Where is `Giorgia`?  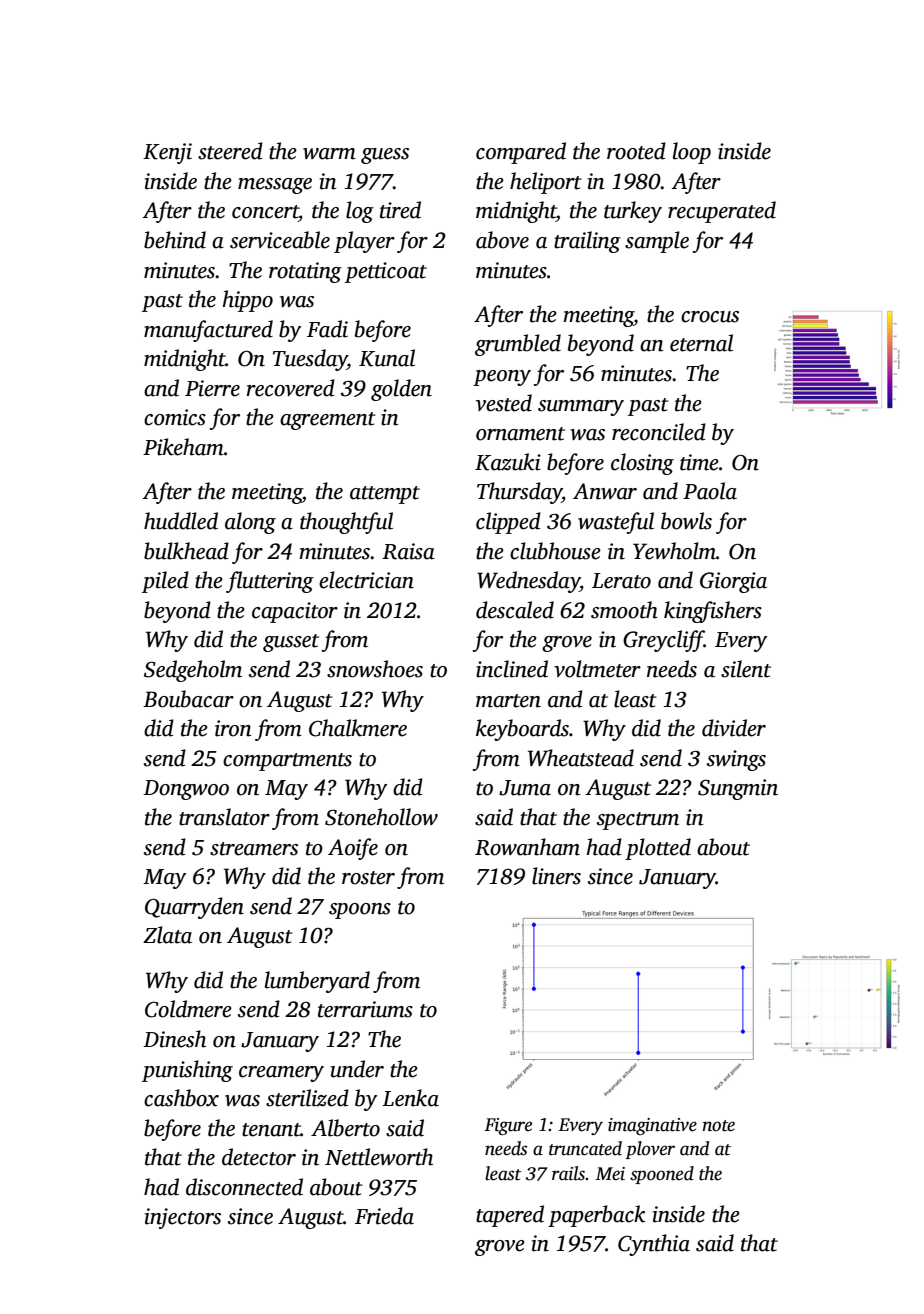 Giorgia is located at coordinates (733, 582).
